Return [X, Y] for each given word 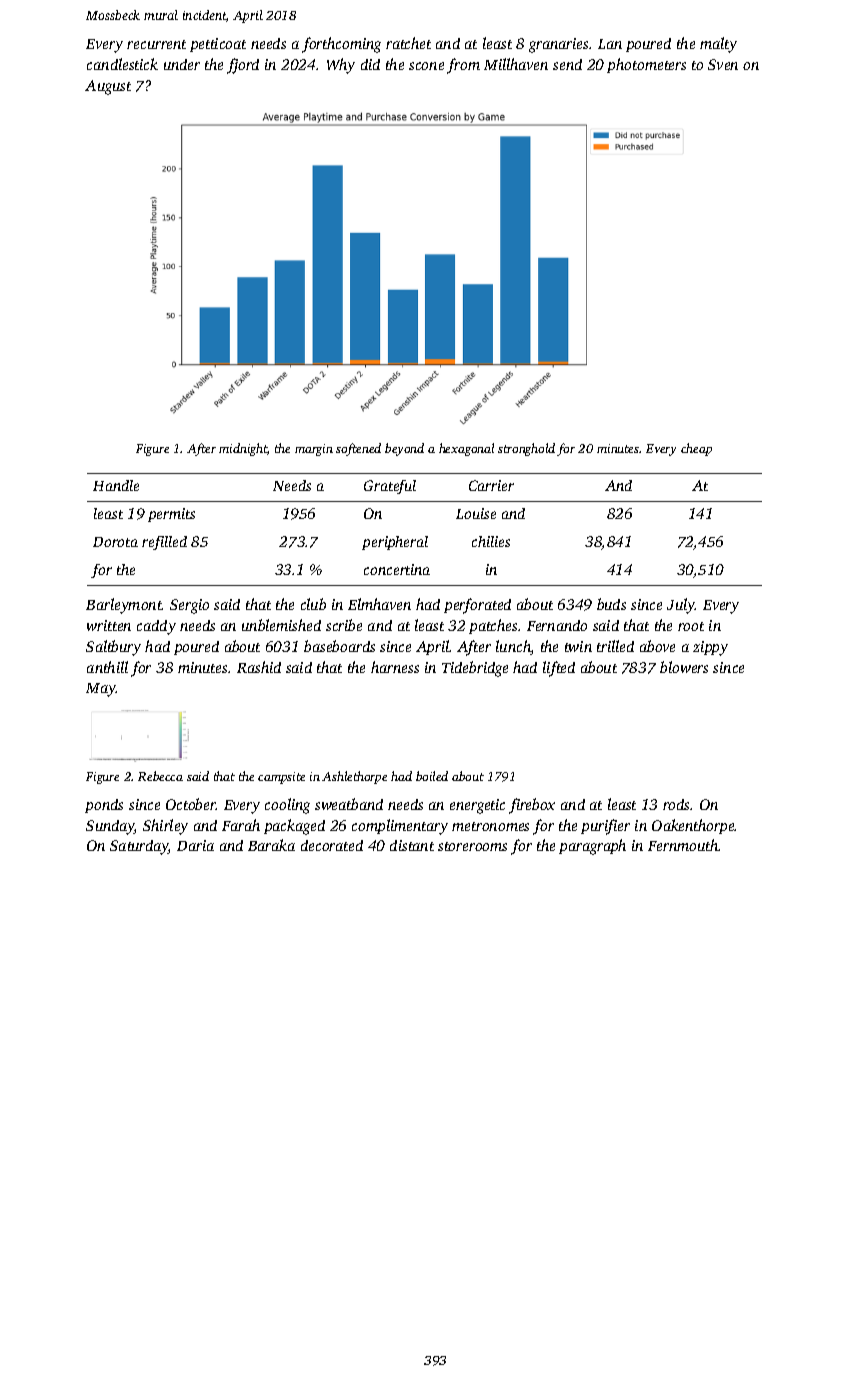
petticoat [218, 45]
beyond [404, 449]
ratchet [408, 43]
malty [718, 45]
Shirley [165, 827]
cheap [696, 449]
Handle [116, 485]
